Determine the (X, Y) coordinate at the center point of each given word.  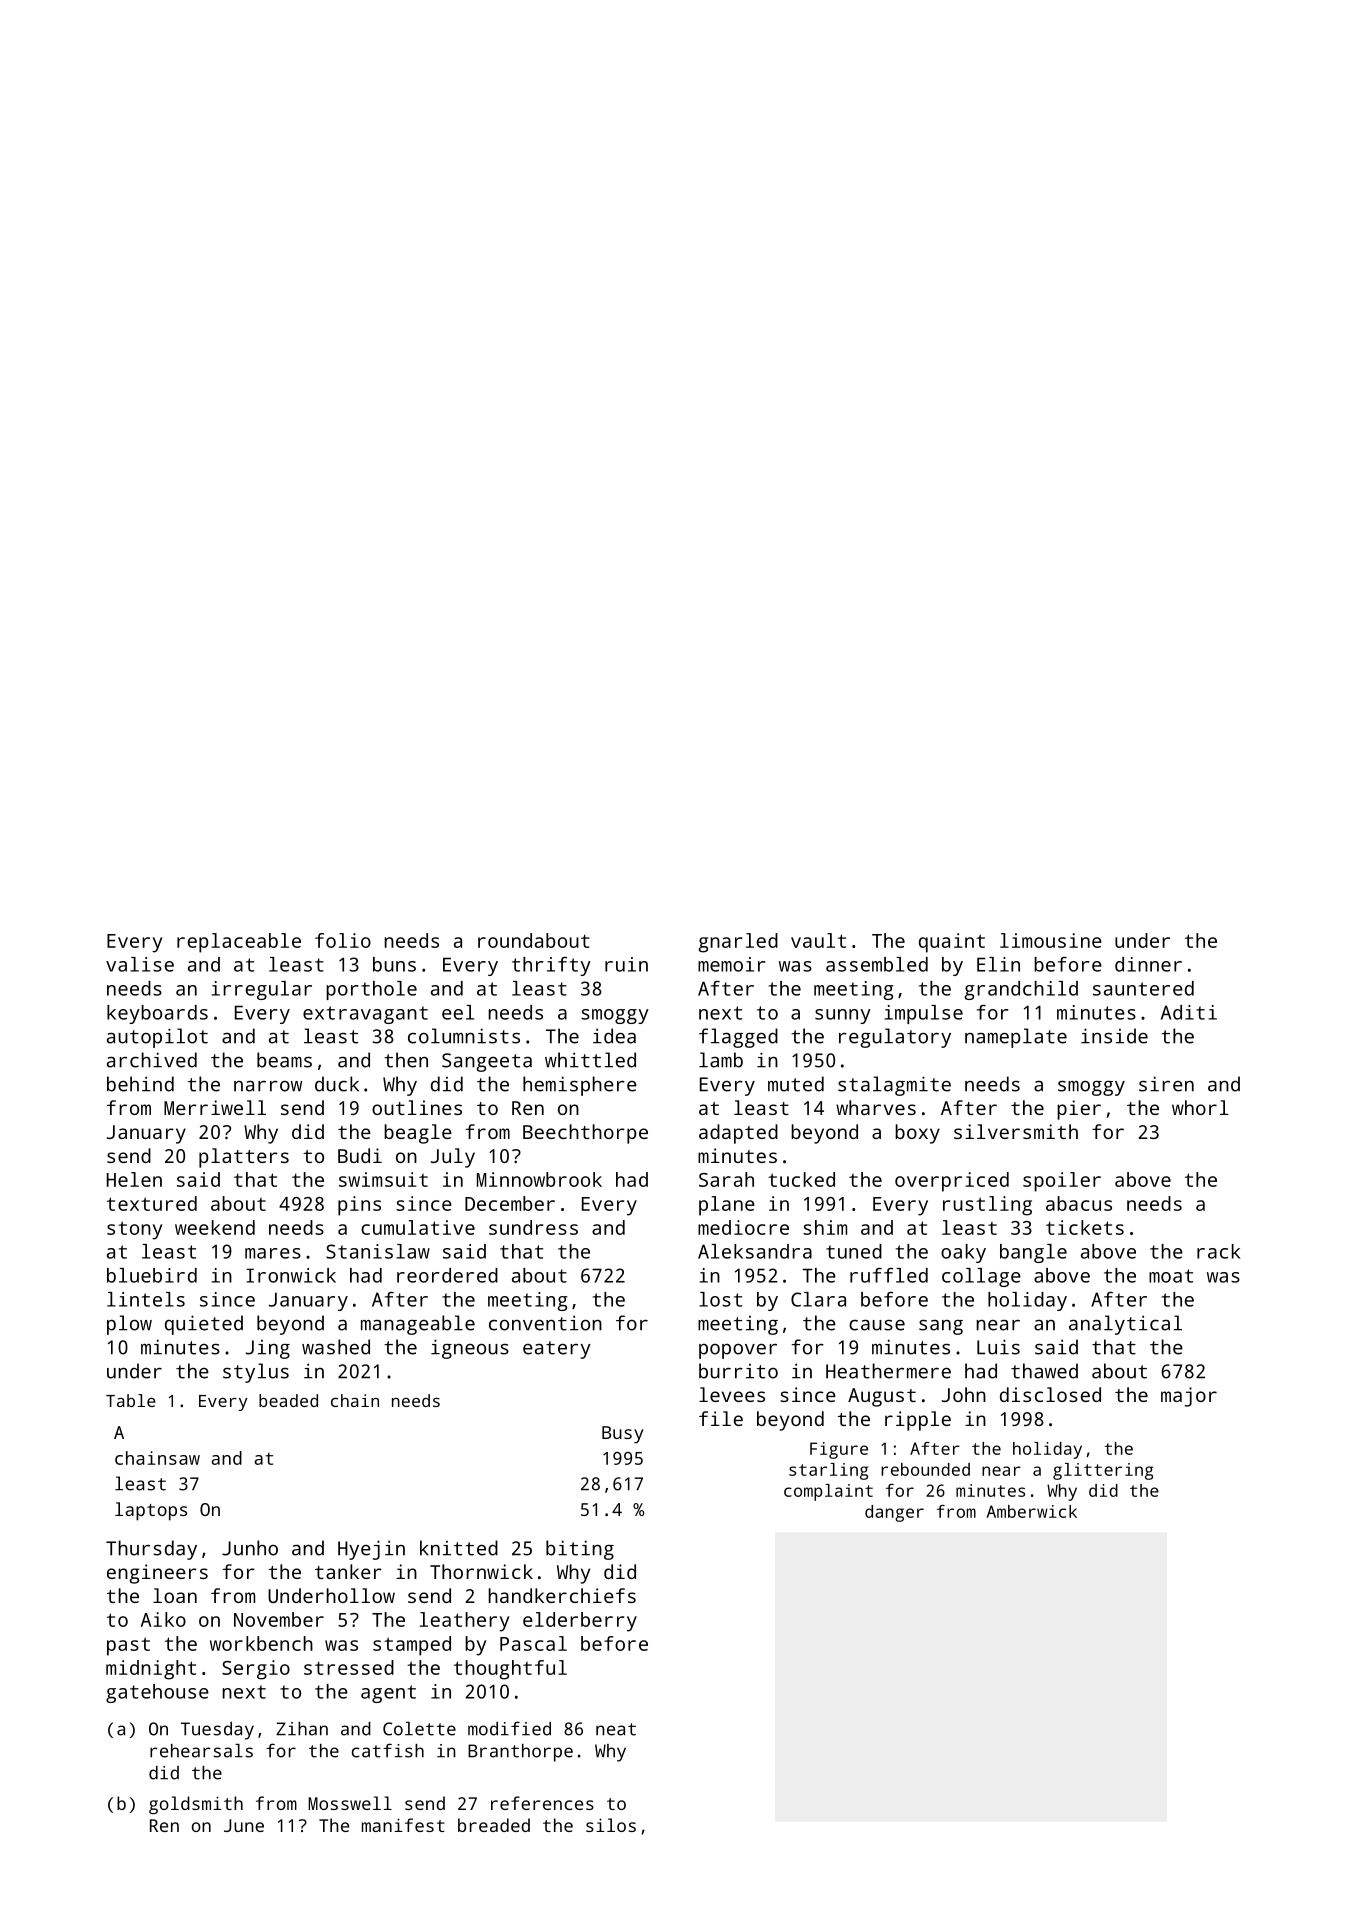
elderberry (580, 1622)
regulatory (895, 1038)
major (1189, 1397)
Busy (623, 1435)
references (542, 1803)
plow (129, 1325)
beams (284, 1060)
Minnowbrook (539, 1179)
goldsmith (196, 1805)
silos (611, 1825)
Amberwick (1031, 1511)
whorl (1200, 1107)
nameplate (1016, 1038)
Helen (134, 1179)
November (279, 1619)
